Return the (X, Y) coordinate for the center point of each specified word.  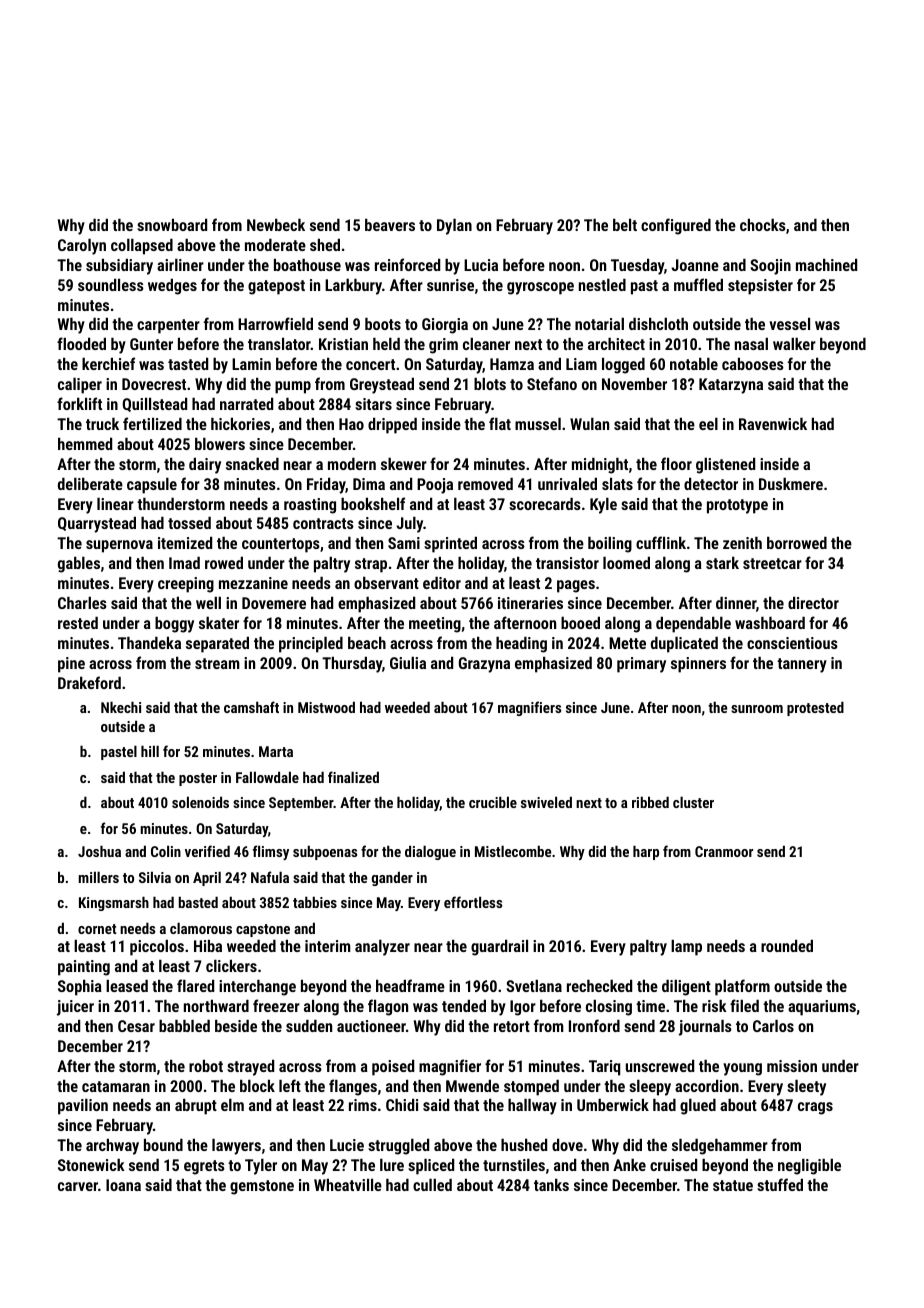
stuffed (780, 1184)
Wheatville (348, 1185)
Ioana (123, 1185)
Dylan (454, 227)
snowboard (172, 225)
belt (625, 225)
